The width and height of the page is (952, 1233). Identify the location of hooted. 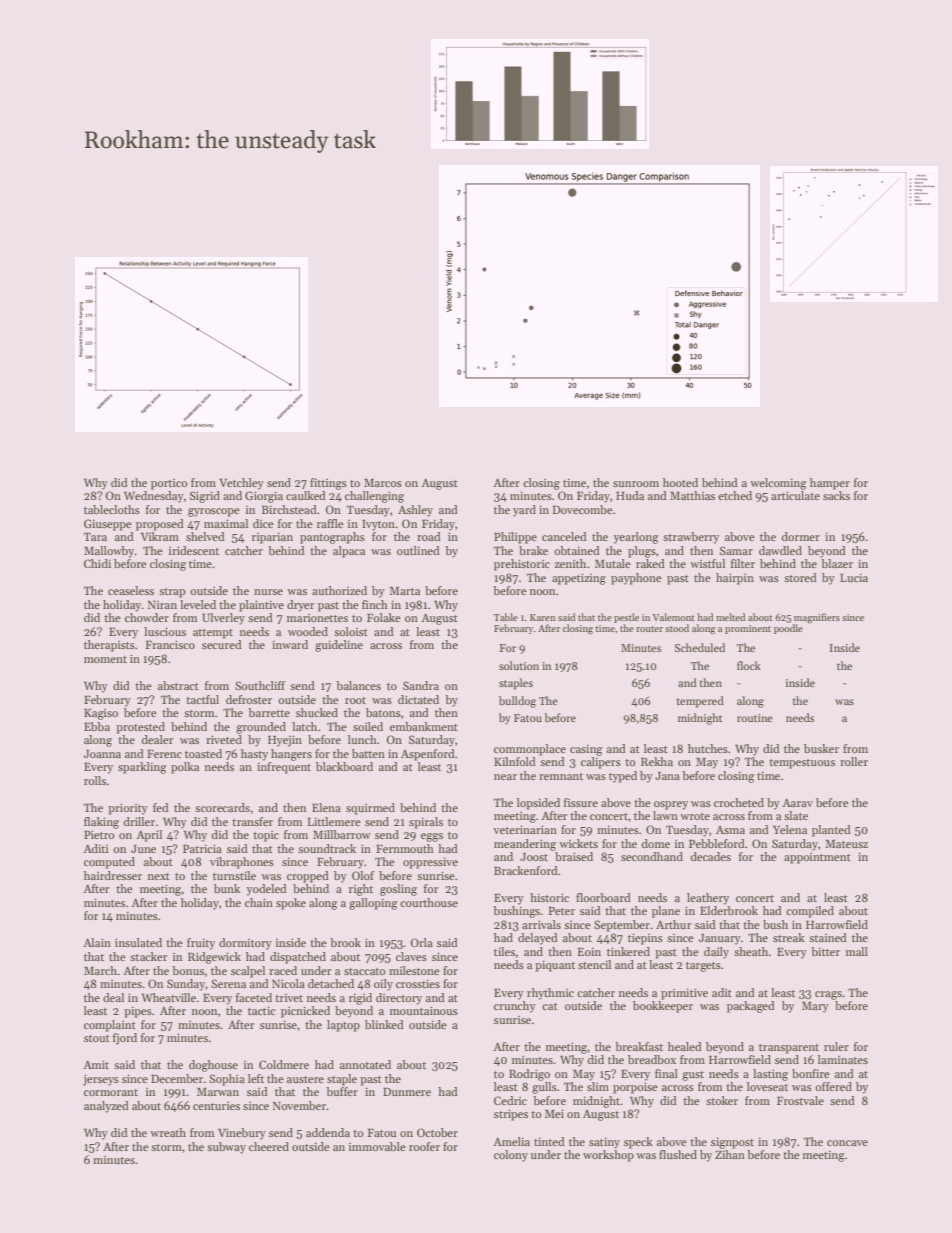
(680, 482).
